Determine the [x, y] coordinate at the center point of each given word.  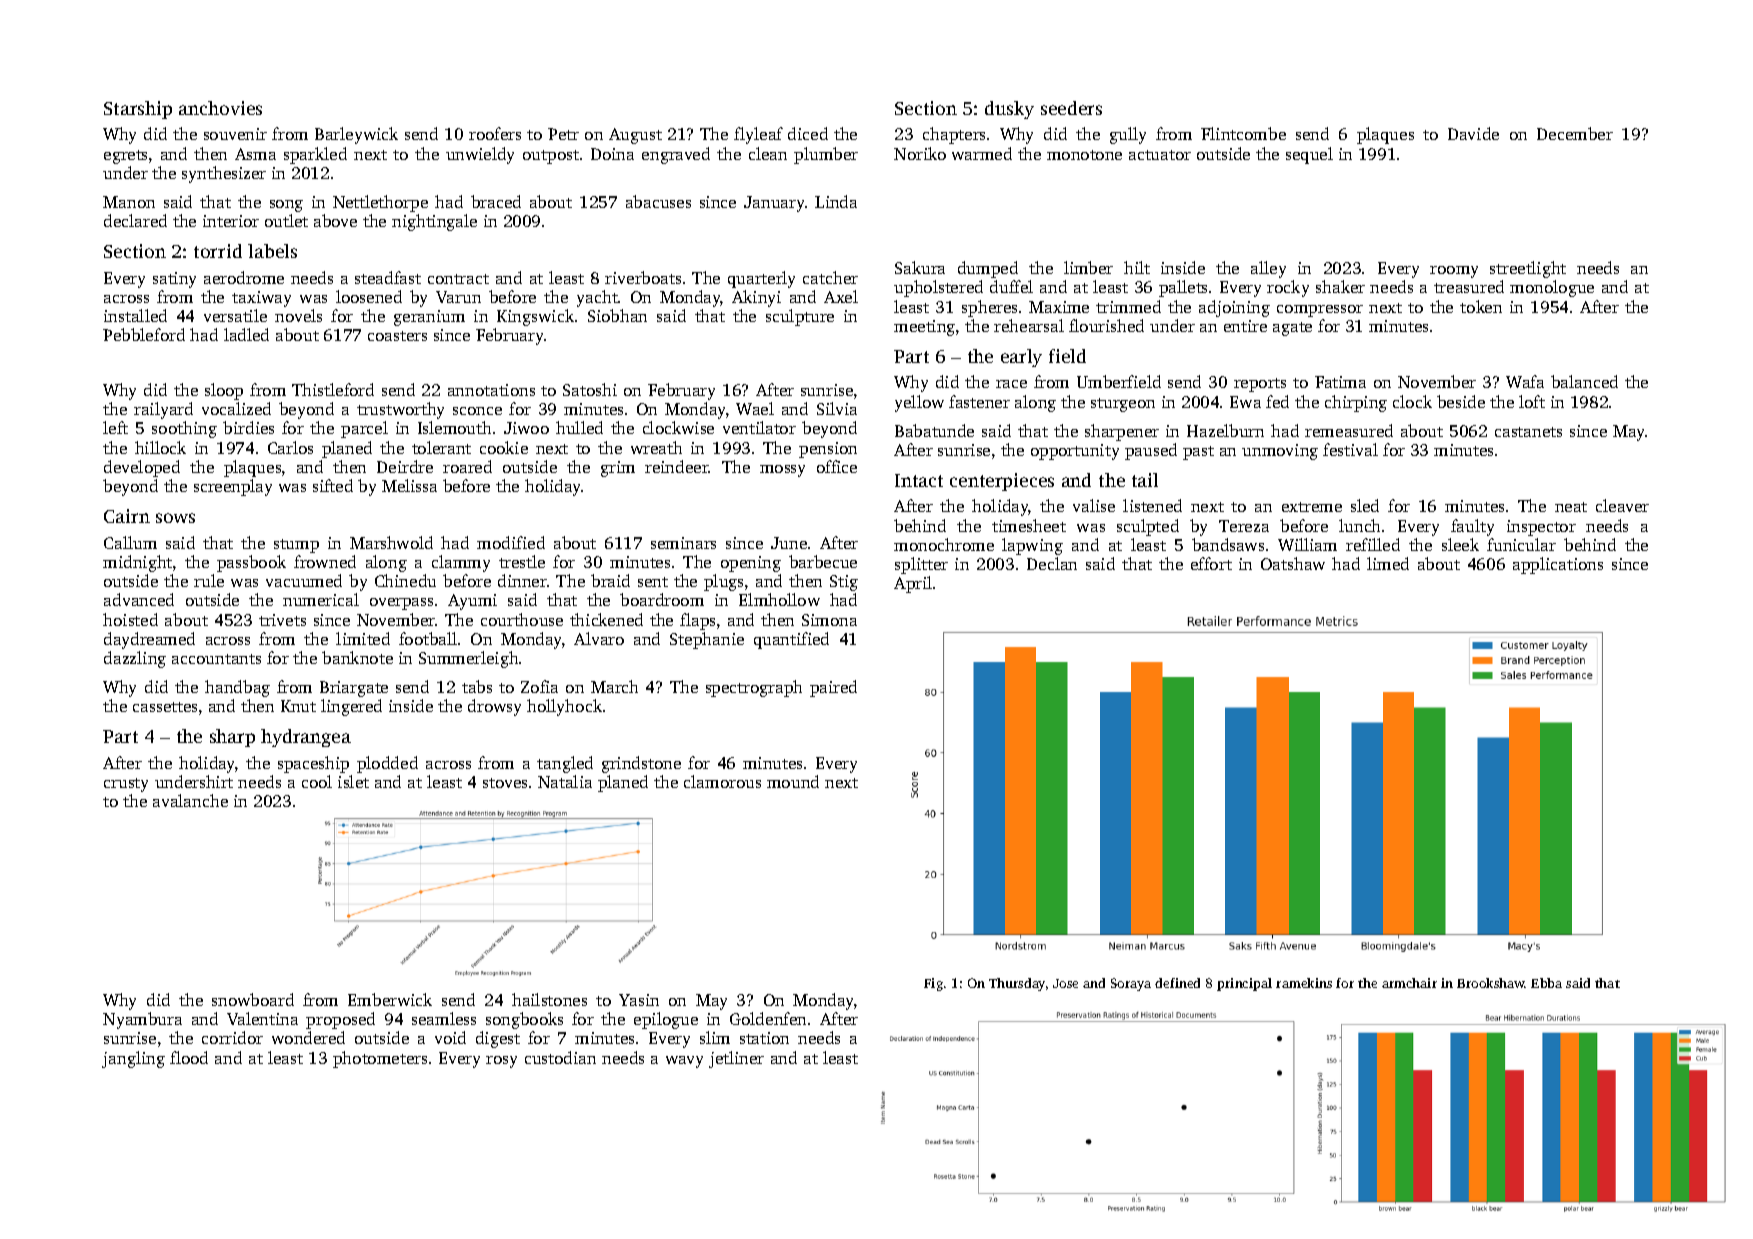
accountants [216, 659]
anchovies [220, 108]
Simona [829, 620]
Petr [563, 134]
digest [498, 1039]
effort [1211, 563]
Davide [1473, 133]
